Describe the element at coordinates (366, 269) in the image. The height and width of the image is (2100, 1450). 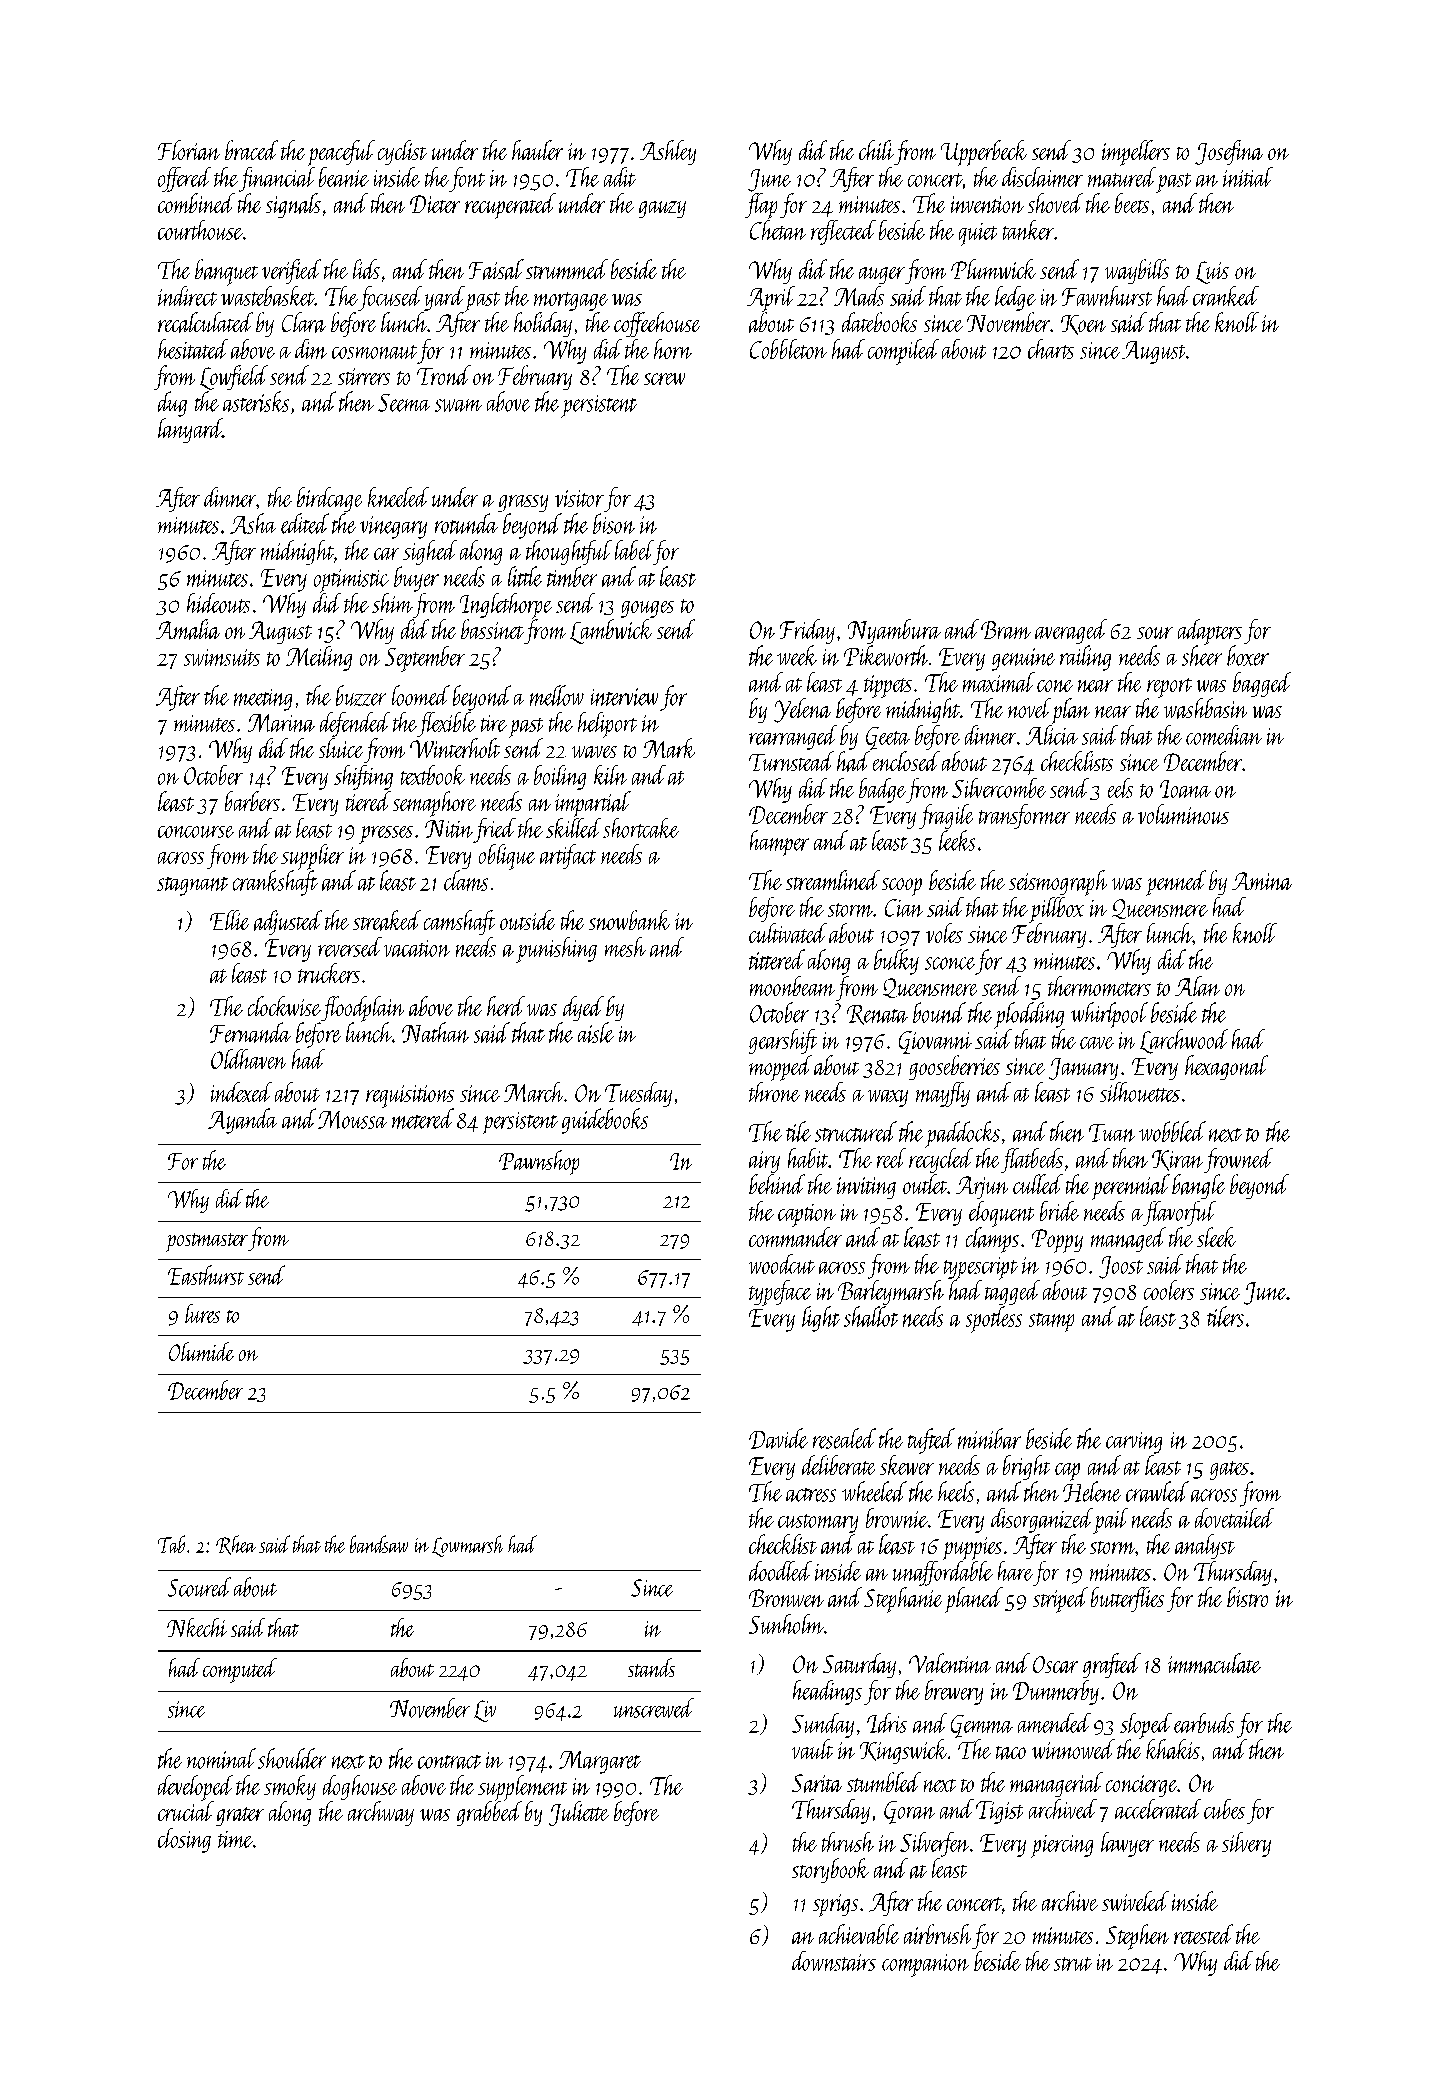
I see `lids` at that location.
